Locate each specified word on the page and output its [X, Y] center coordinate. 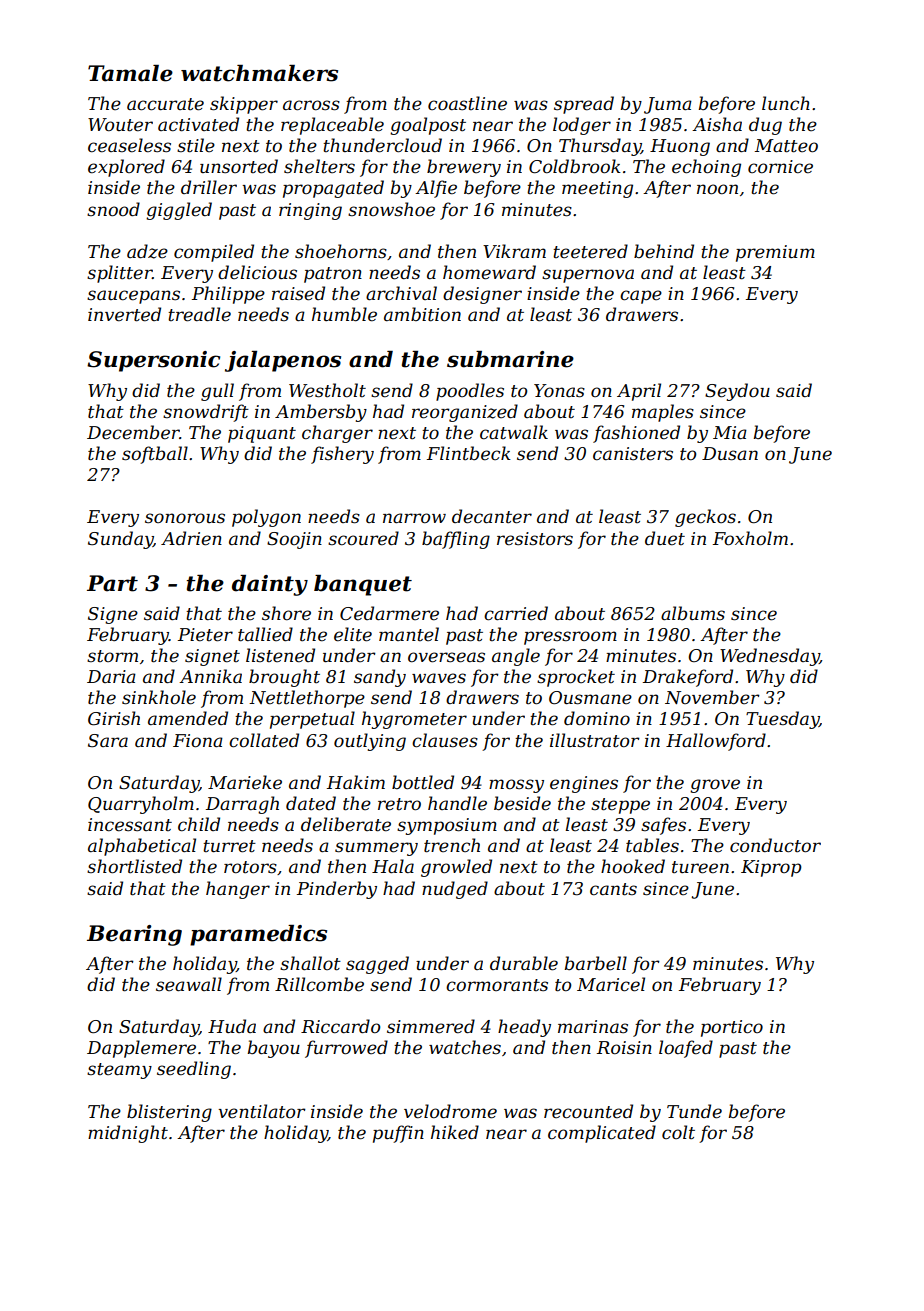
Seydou [737, 392]
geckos [705, 518]
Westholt [327, 390]
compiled [214, 253]
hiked [455, 1132]
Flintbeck [469, 453]
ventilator [262, 1111]
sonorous [185, 518]
